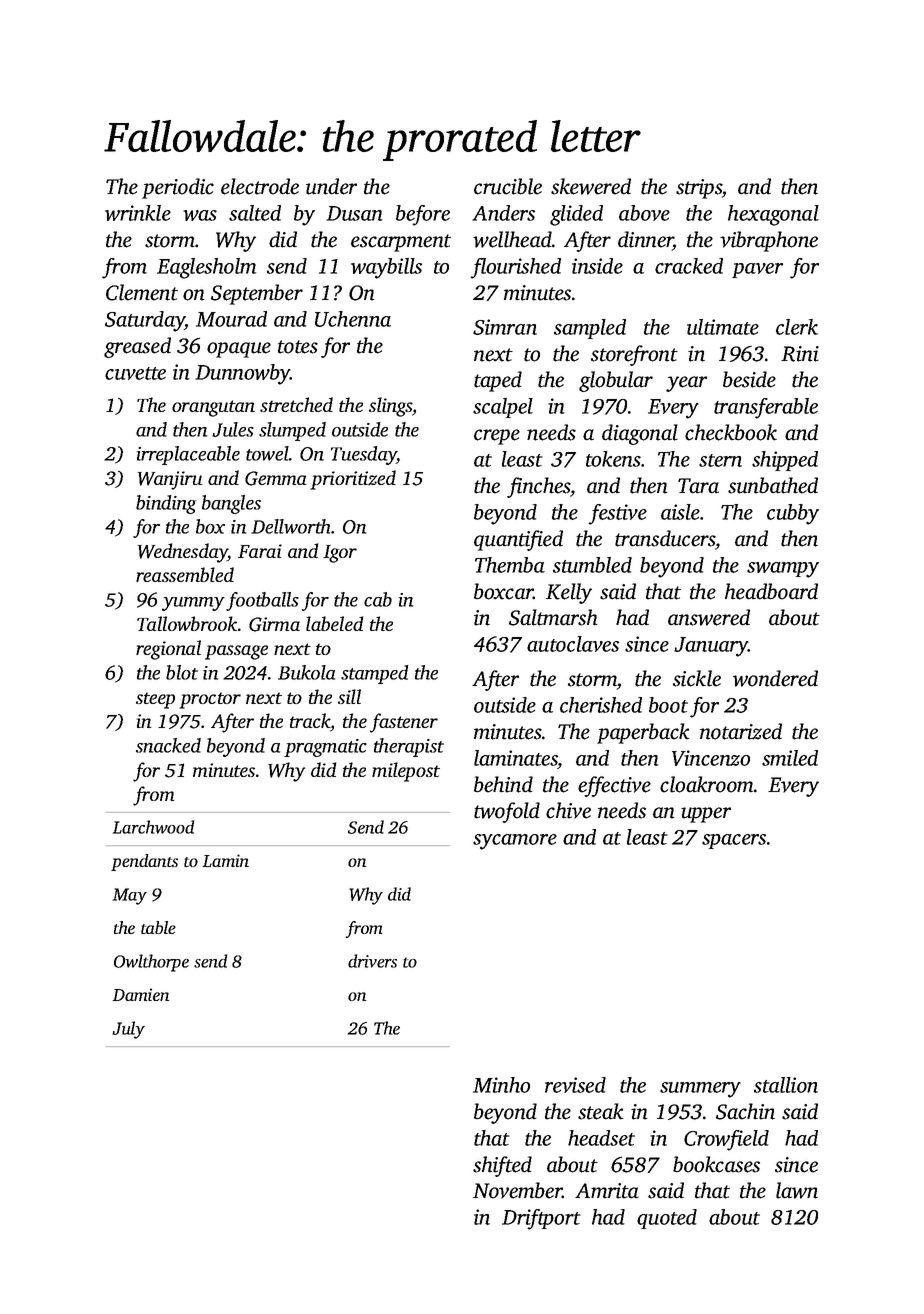  I want to click on smiled, so click(790, 758).
